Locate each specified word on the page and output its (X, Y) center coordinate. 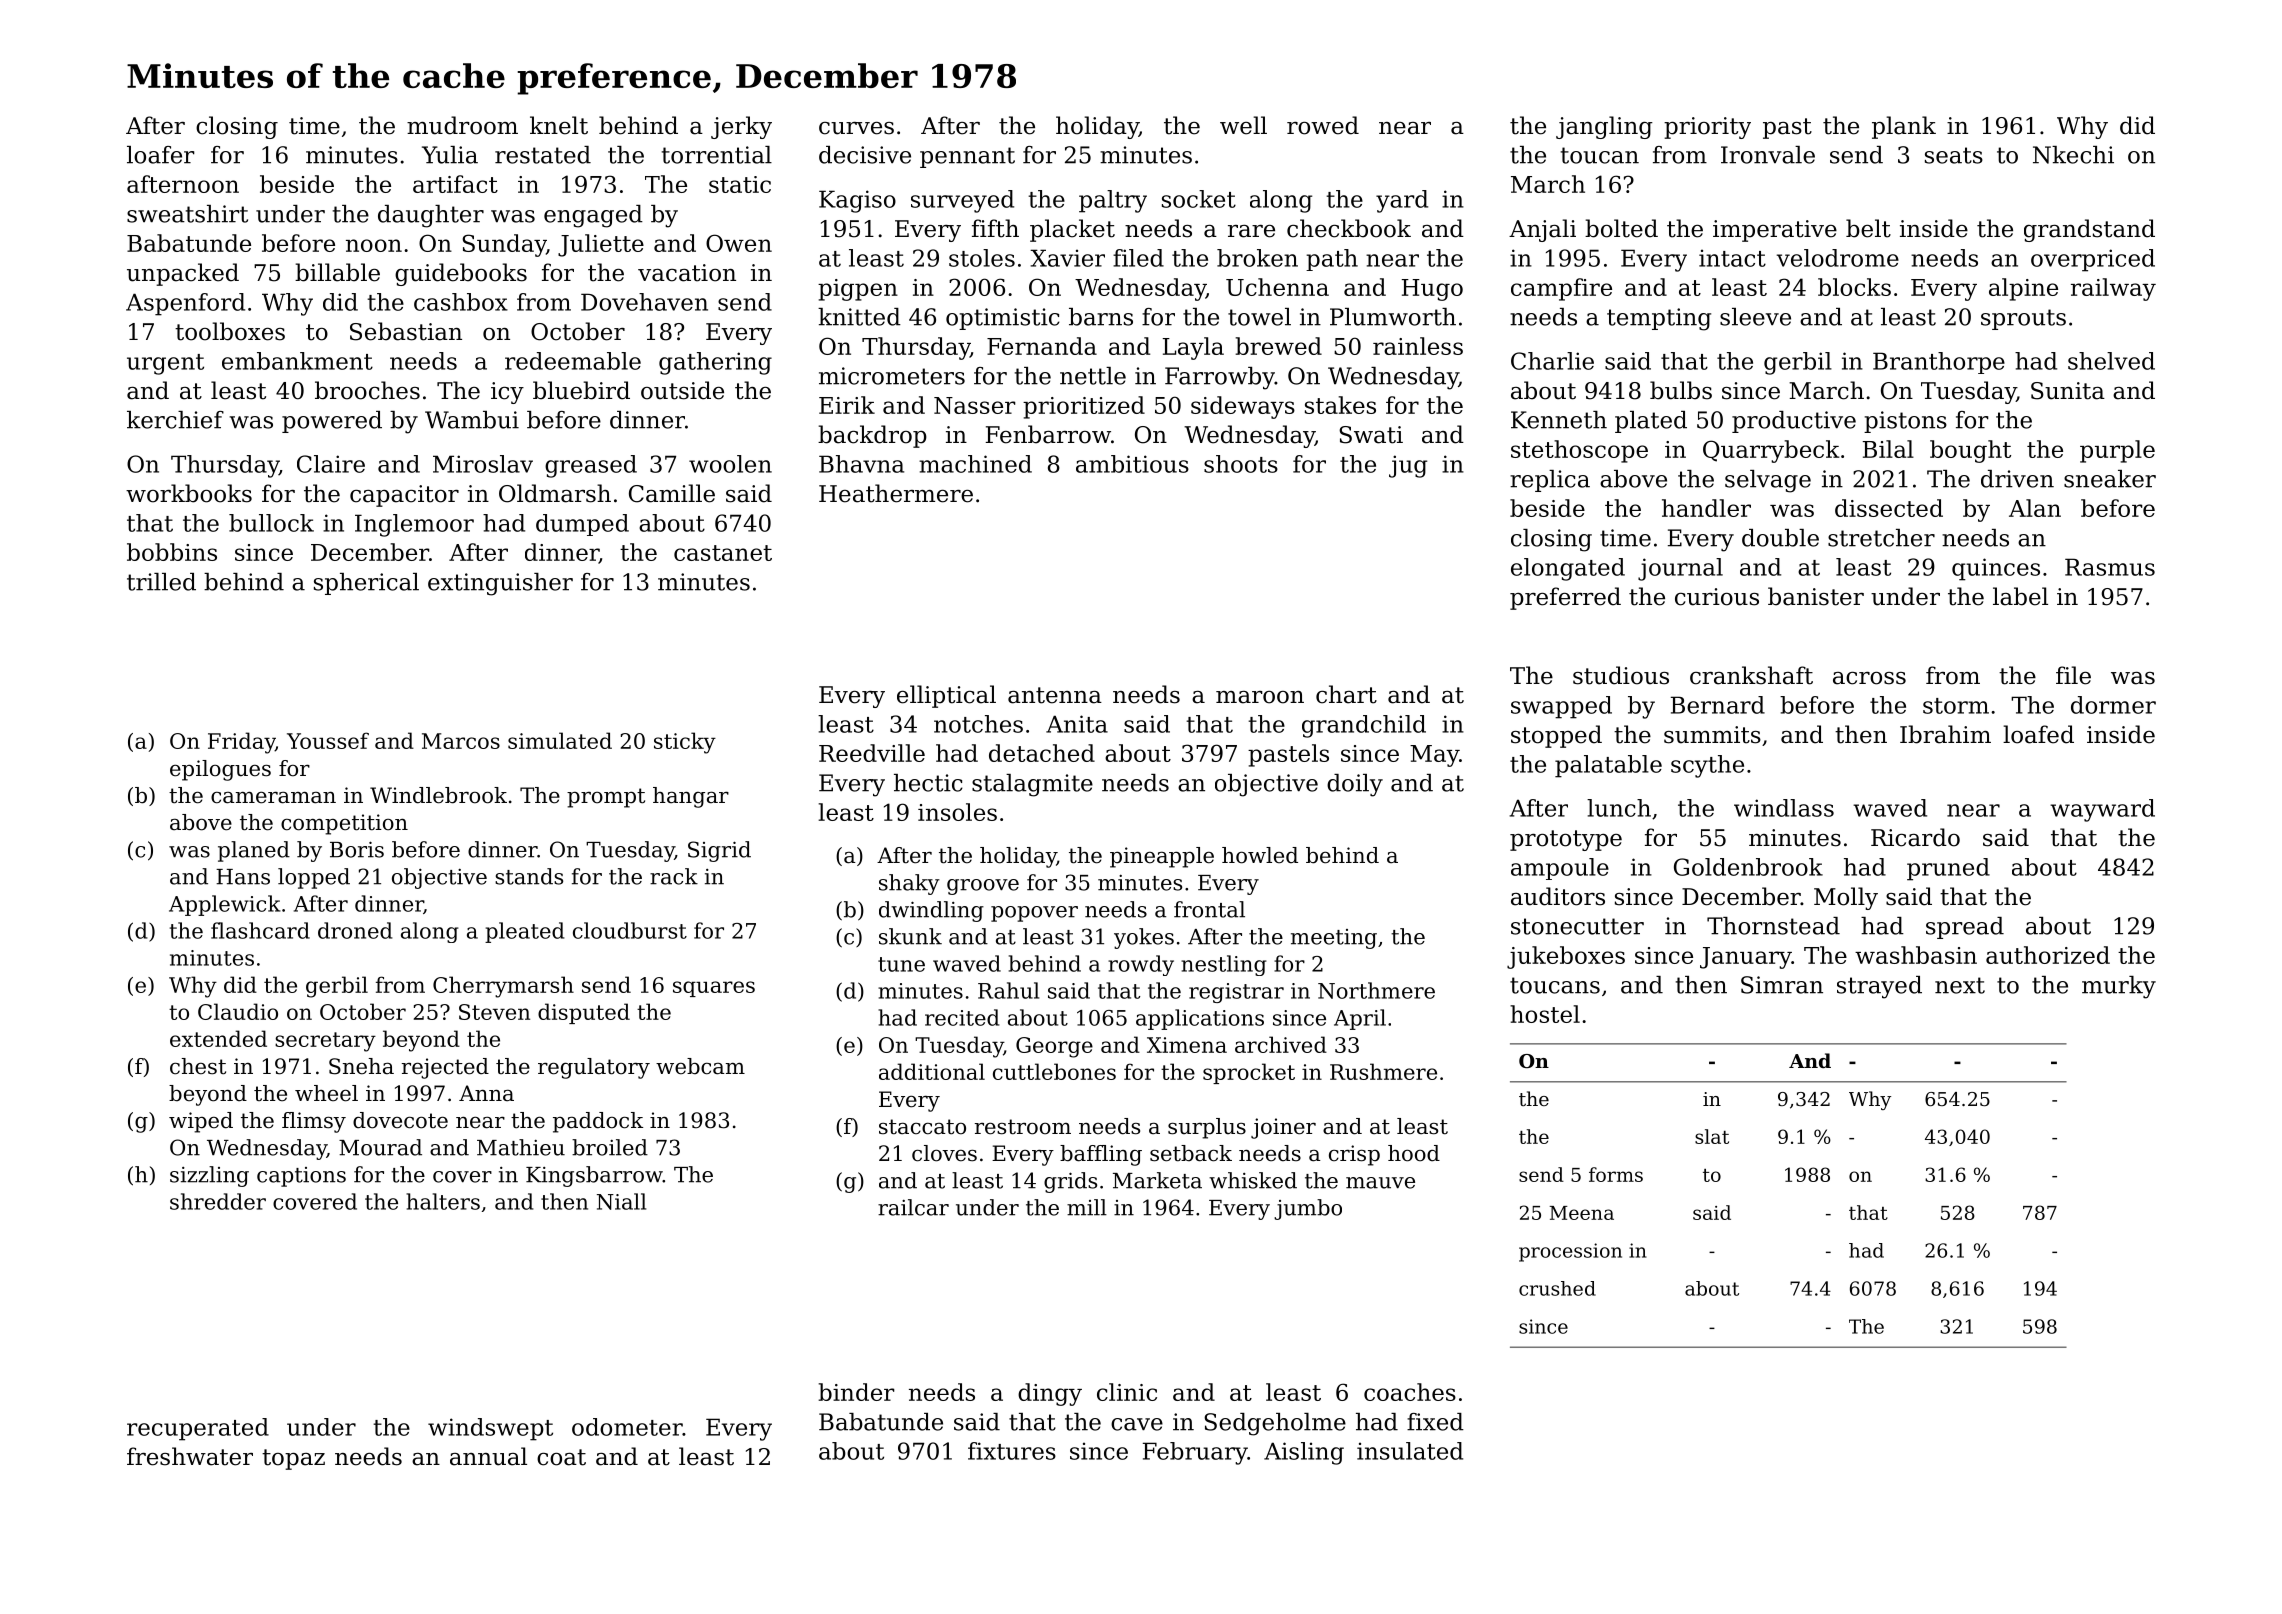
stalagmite (1032, 785)
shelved (2111, 361)
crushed (1557, 1288)
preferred (1565, 598)
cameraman (273, 797)
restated (543, 155)
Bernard (1718, 705)
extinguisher (500, 584)
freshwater (190, 1456)
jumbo (1308, 1209)
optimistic (1003, 319)
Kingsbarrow (594, 1176)
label (2020, 596)
